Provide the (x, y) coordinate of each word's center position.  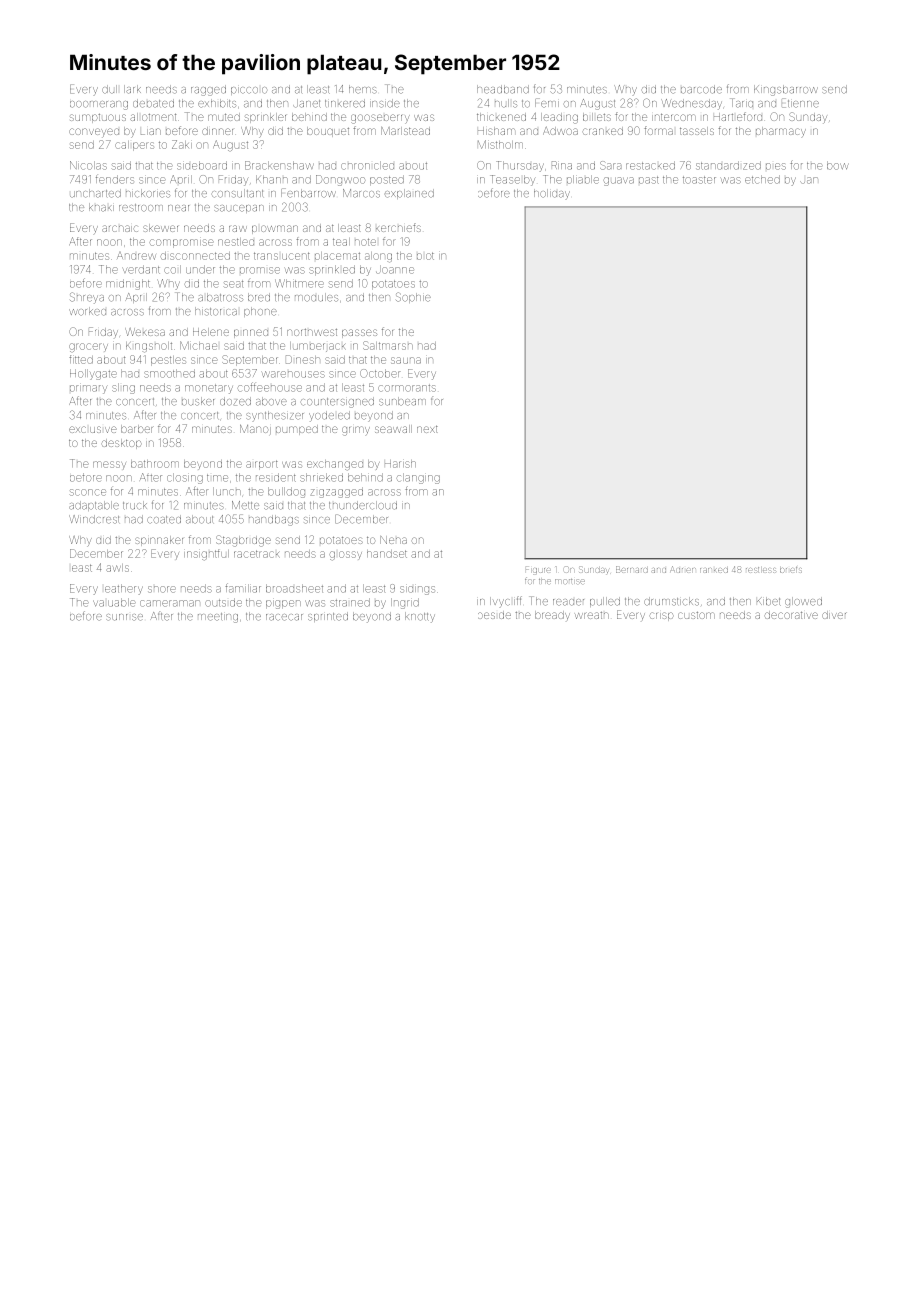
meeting (218, 618)
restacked (650, 165)
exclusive (93, 429)
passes (359, 333)
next (427, 429)
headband (503, 89)
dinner (217, 131)
